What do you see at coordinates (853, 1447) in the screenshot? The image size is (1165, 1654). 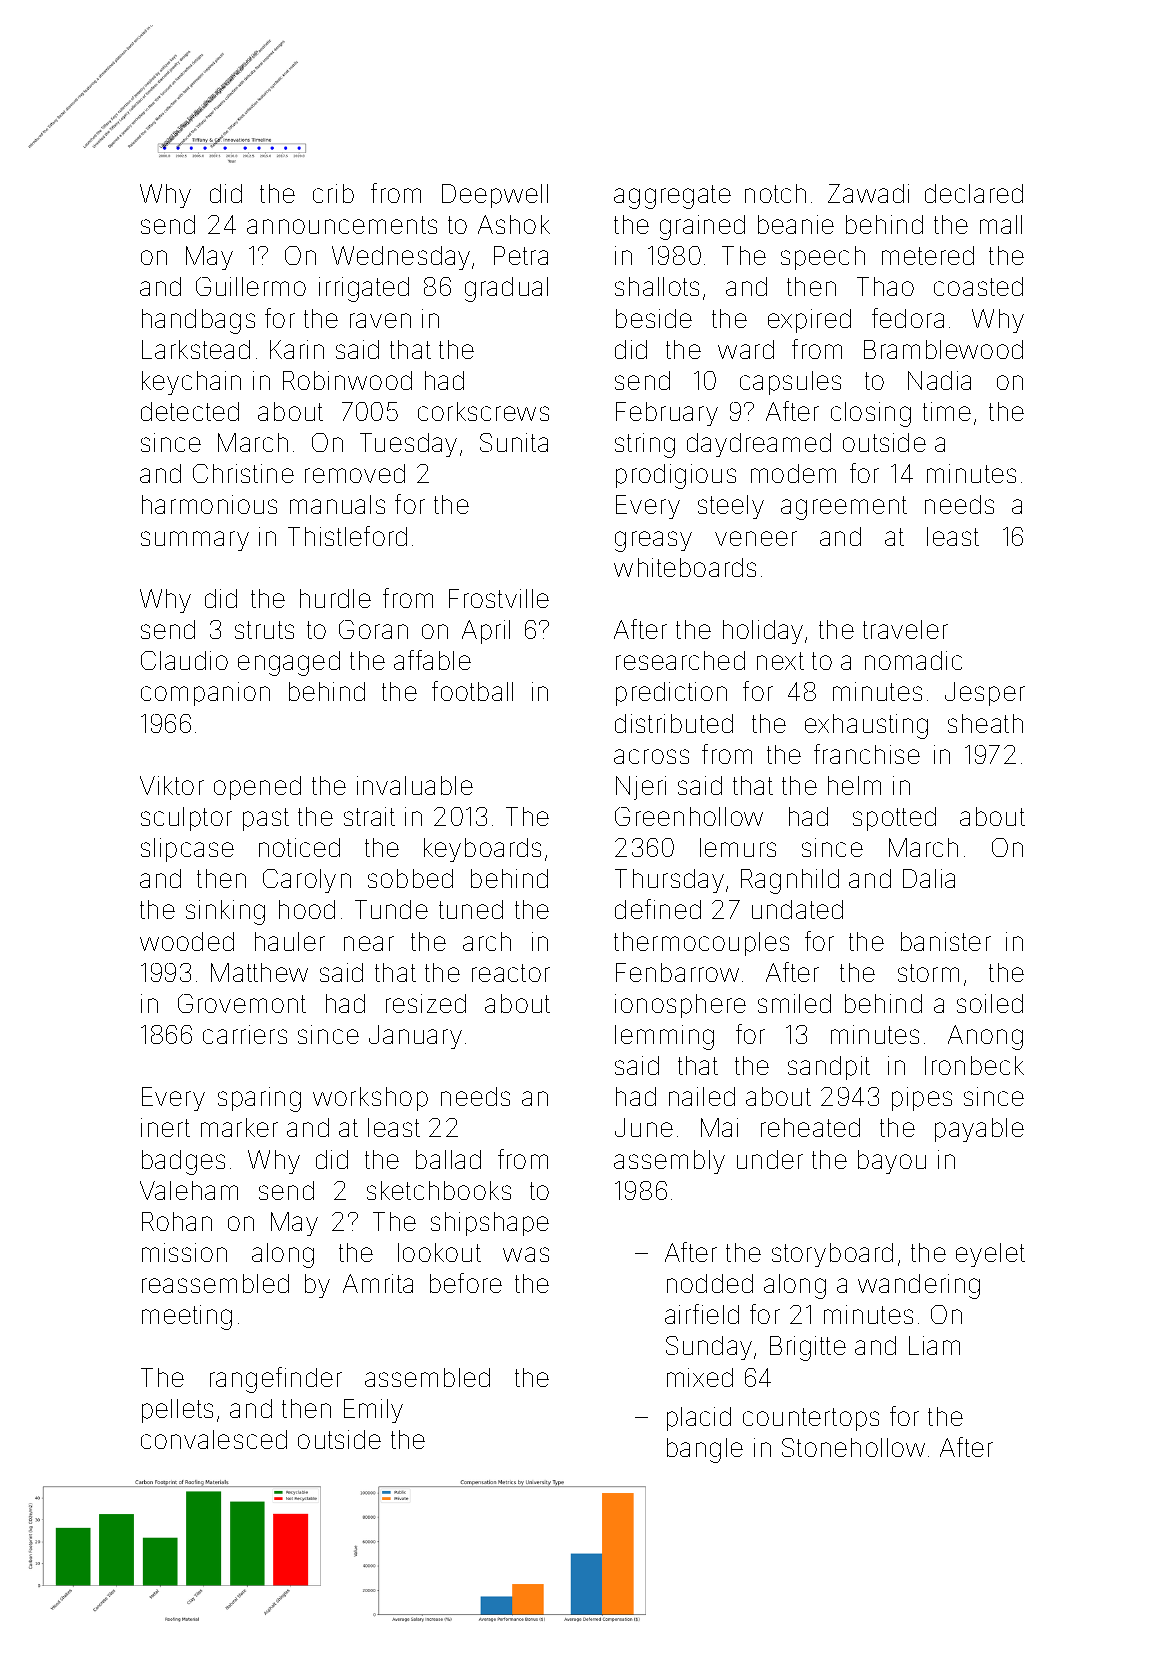 I see `Stonehollow` at bounding box center [853, 1447].
